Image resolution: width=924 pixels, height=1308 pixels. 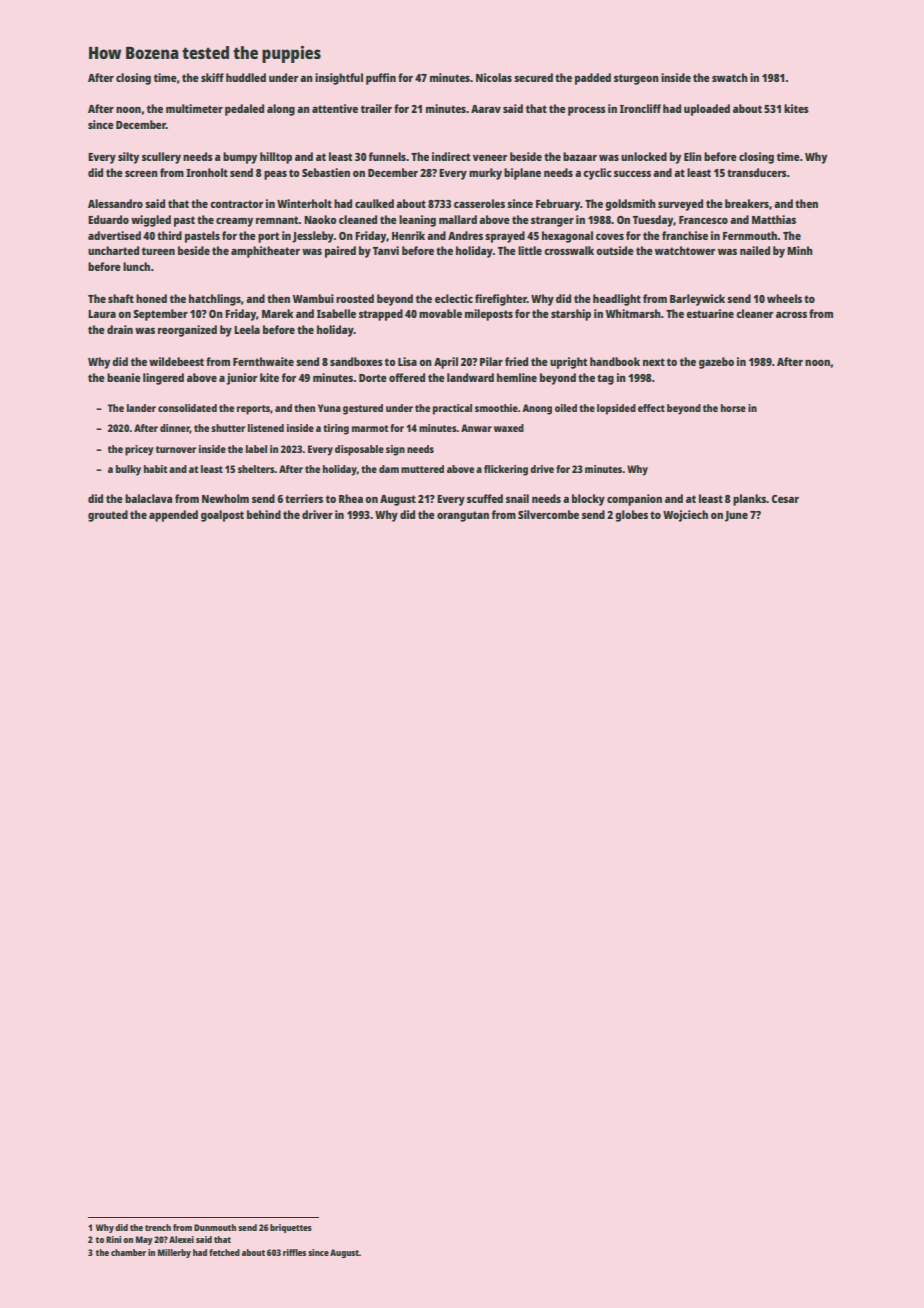 What do you see at coordinates (730, 77) in the image?
I see `swatch` at bounding box center [730, 77].
